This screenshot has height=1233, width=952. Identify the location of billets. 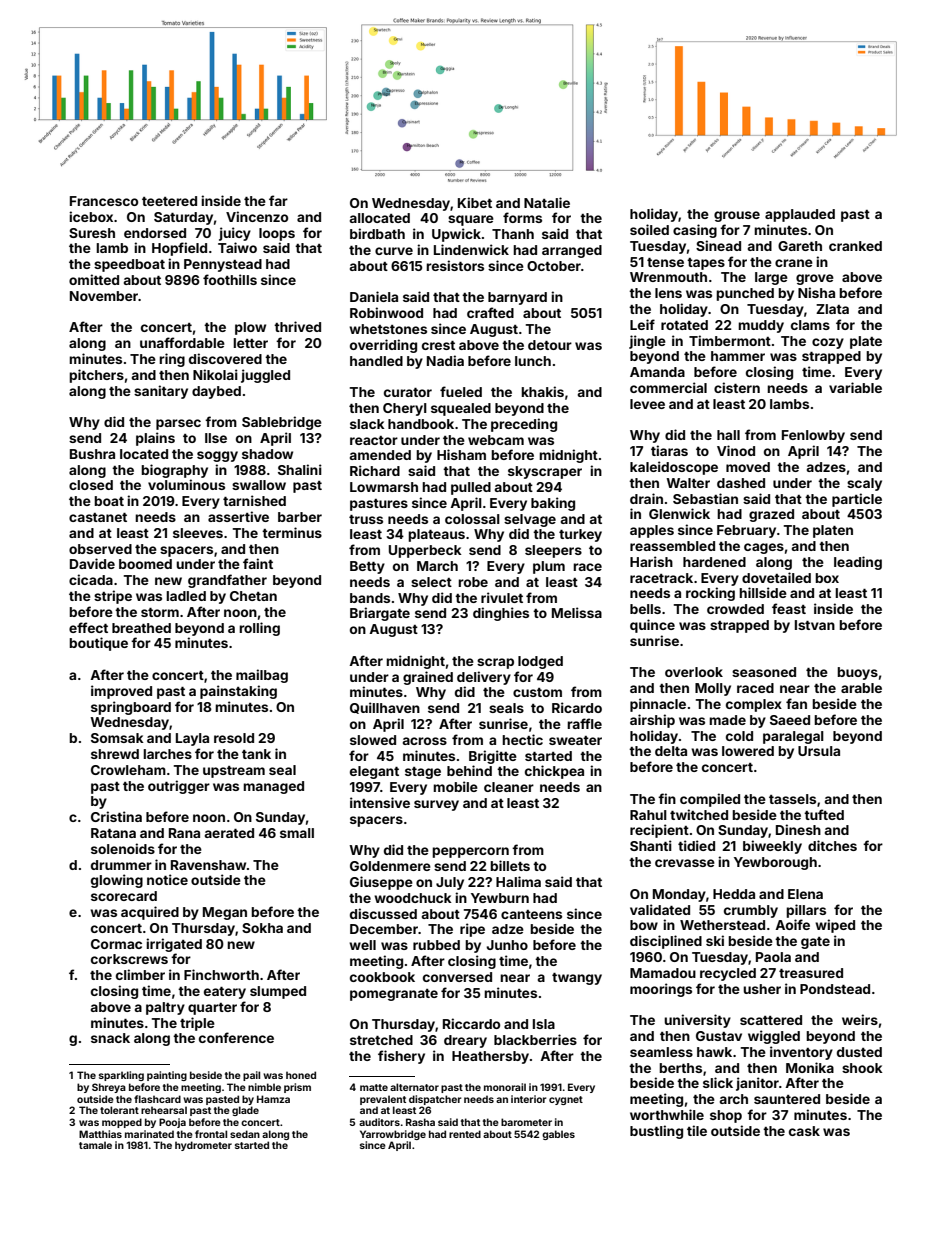
(510, 865).
